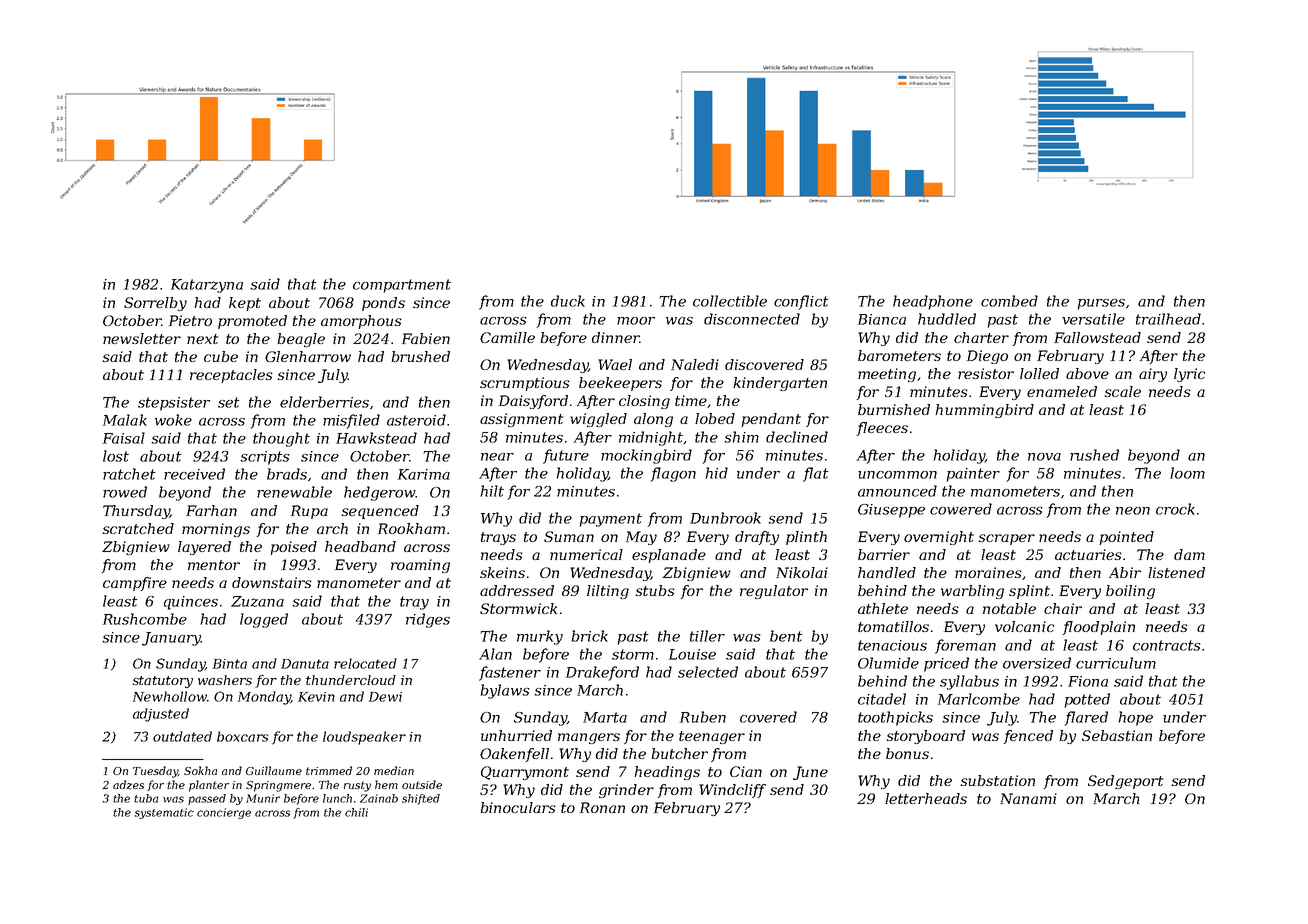 This image has height=924, width=1308. I want to click on Glenharrow, so click(308, 356).
